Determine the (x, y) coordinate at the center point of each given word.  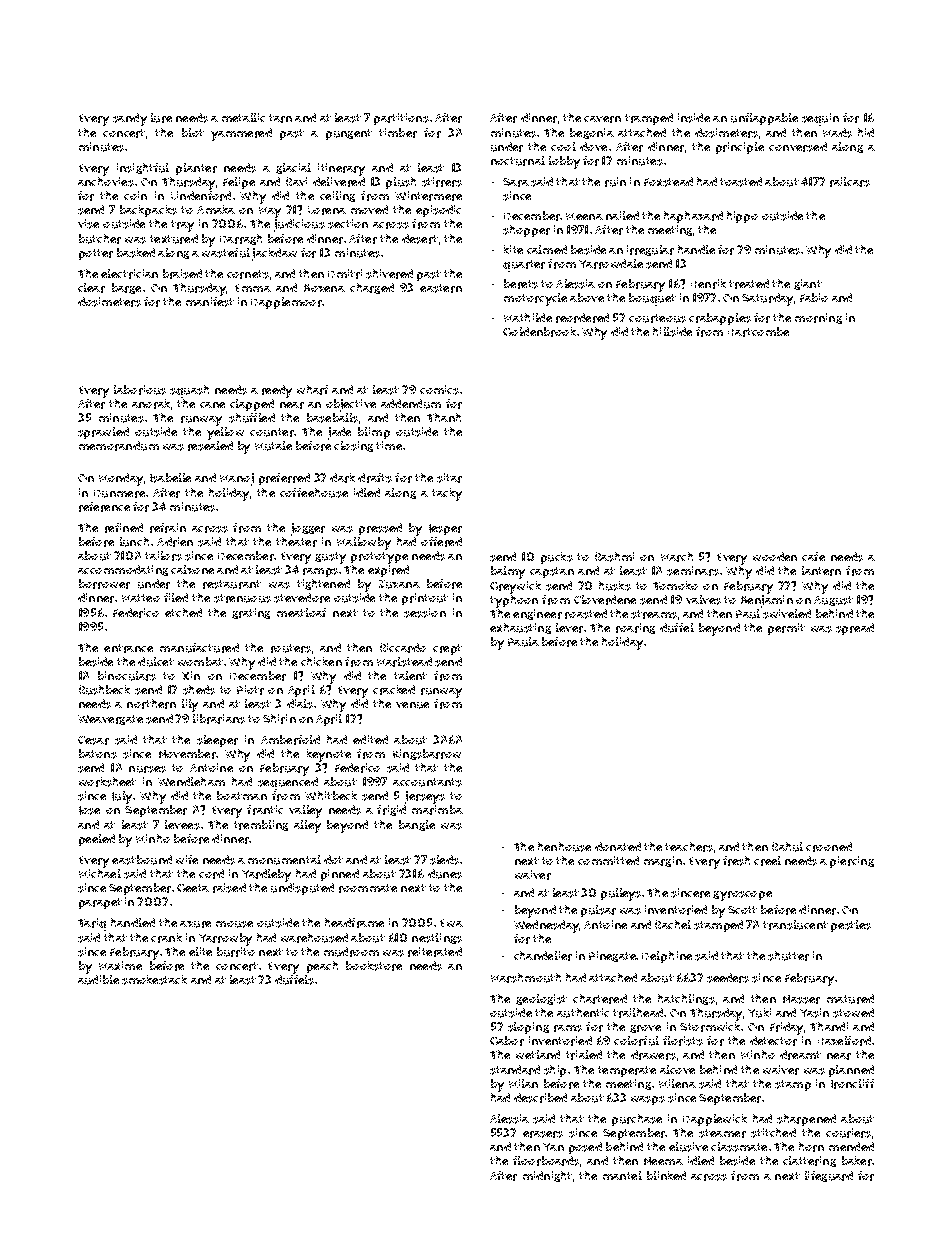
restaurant (232, 584)
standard (515, 1070)
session (425, 613)
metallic (243, 117)
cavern (602, 119)
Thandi (829, 1026)
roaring (635, 628)
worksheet (107, 782)
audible (98, 980)
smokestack (154, 980)
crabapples (720, 319)
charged (372, 288)
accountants (427, 782)
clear (91, 288)
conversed (798, 147)
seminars (693, 571)
